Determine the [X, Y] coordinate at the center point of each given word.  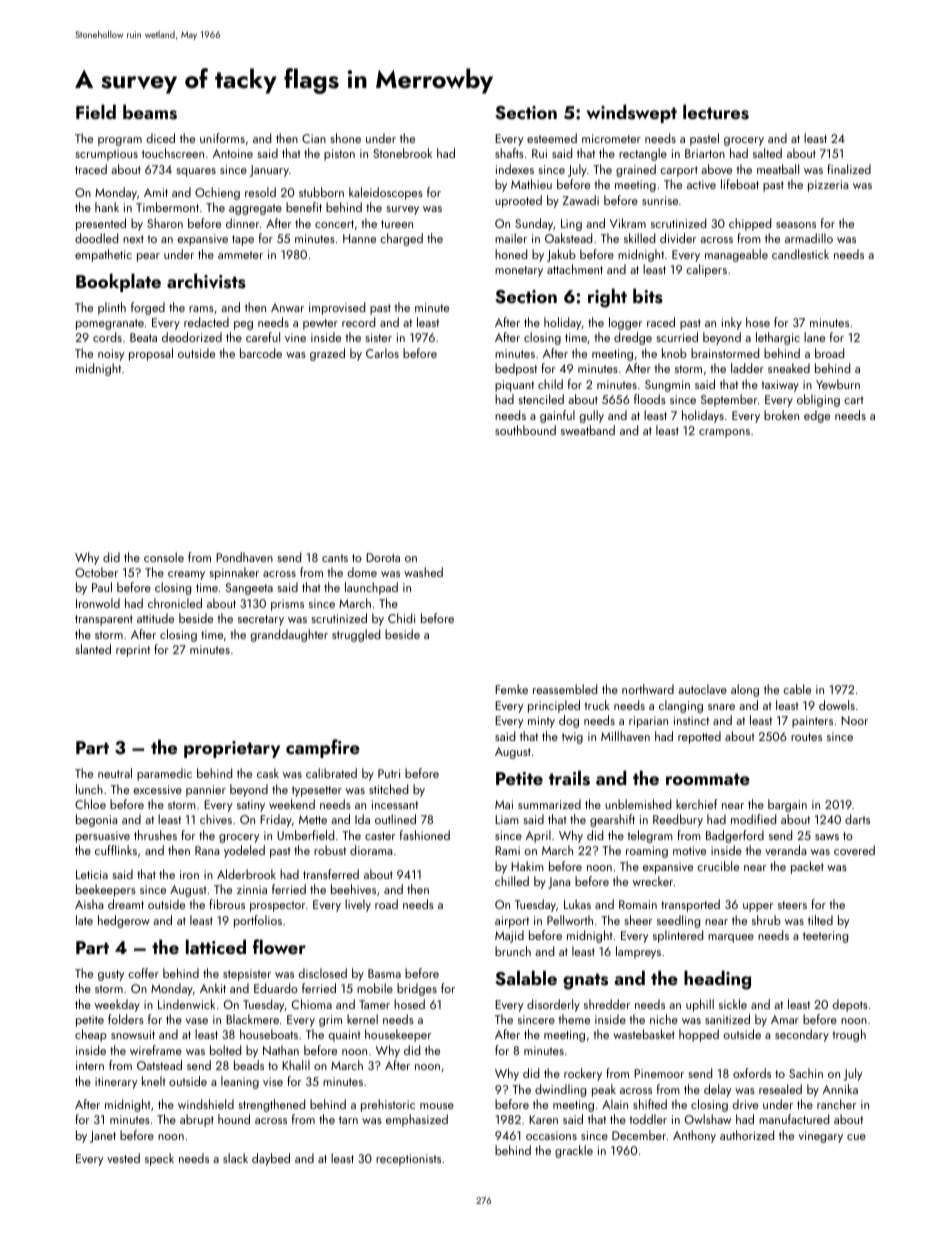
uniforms [222, 138]
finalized [849, 169]
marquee [731, 938]
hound [234, 1119]
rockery [583, 1074]
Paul [102, 587]
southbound [525, 430]
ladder [747, 368]
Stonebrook [402, 153]
